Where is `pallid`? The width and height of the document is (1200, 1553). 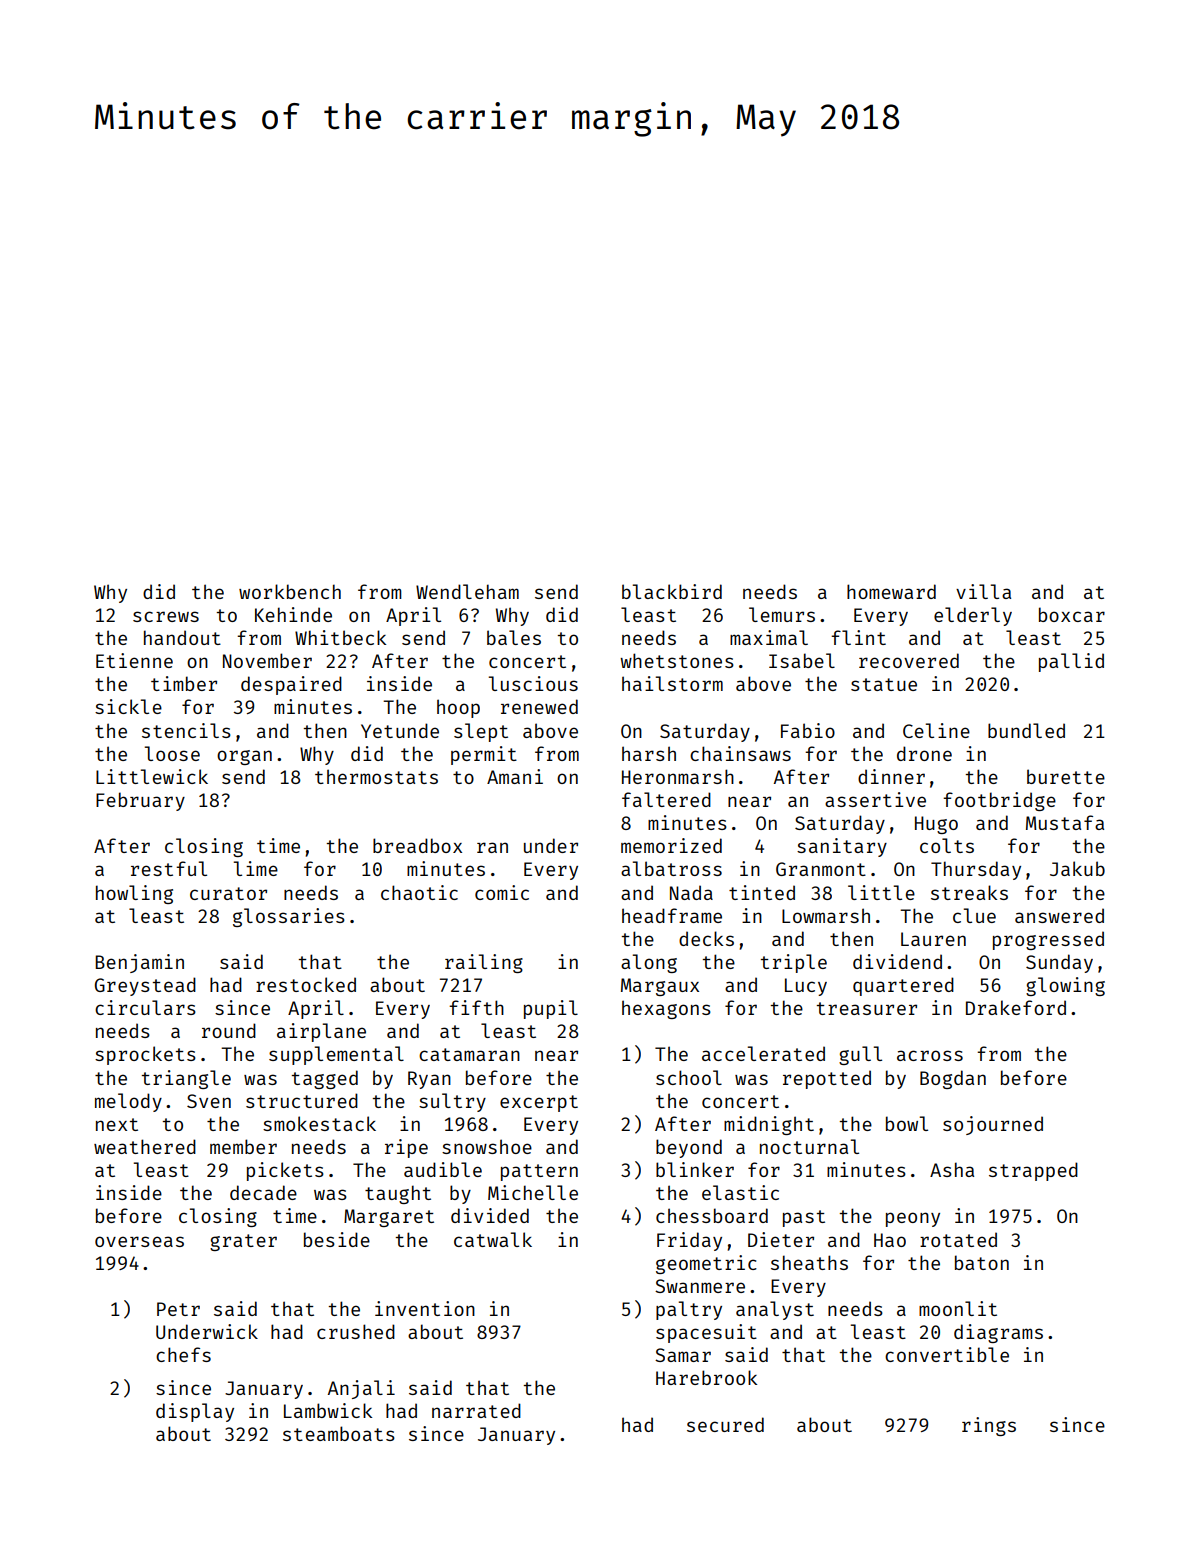
pallid is located at coordinates (1071, 662).
